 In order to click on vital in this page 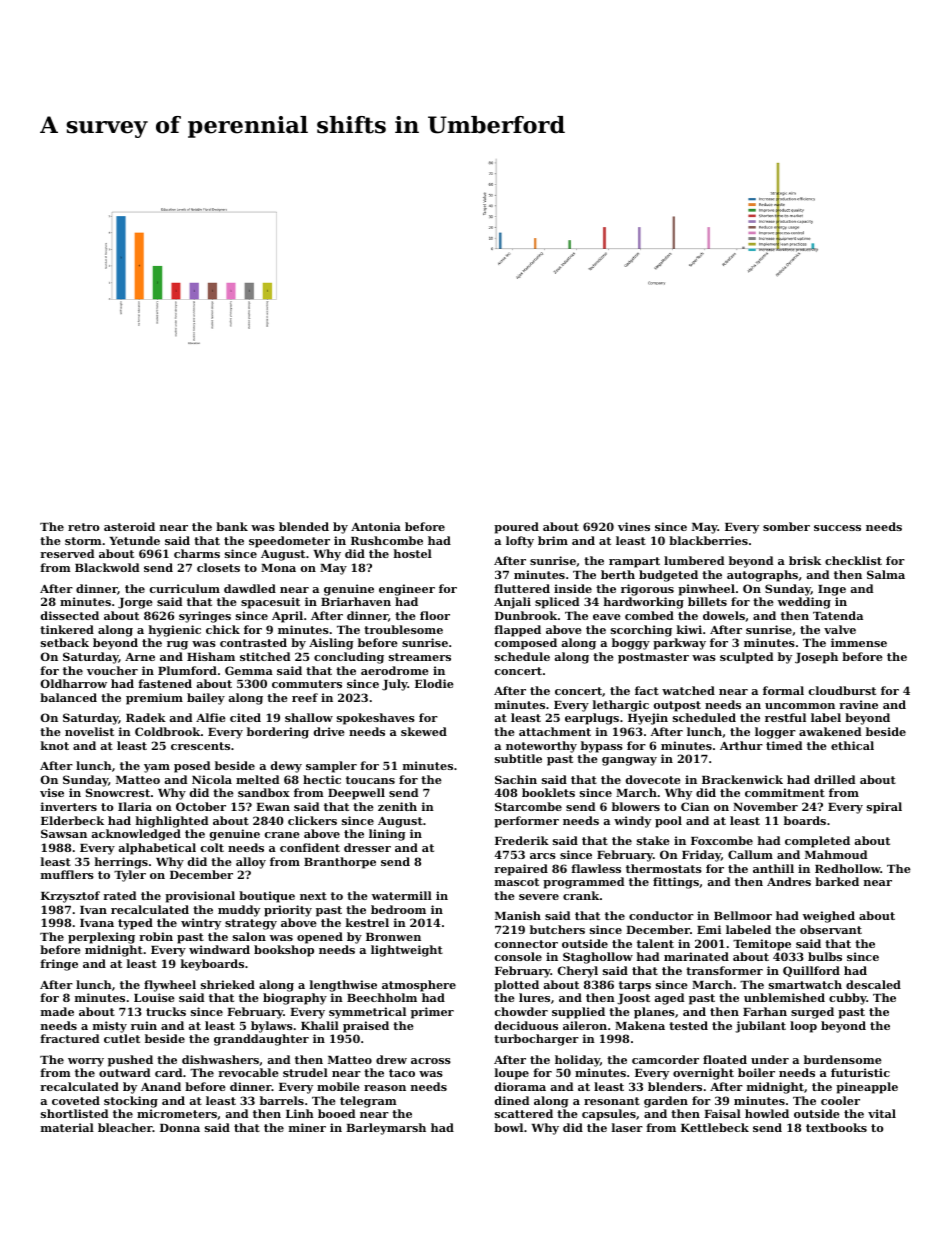, I will do `click(882, 1113)`.
